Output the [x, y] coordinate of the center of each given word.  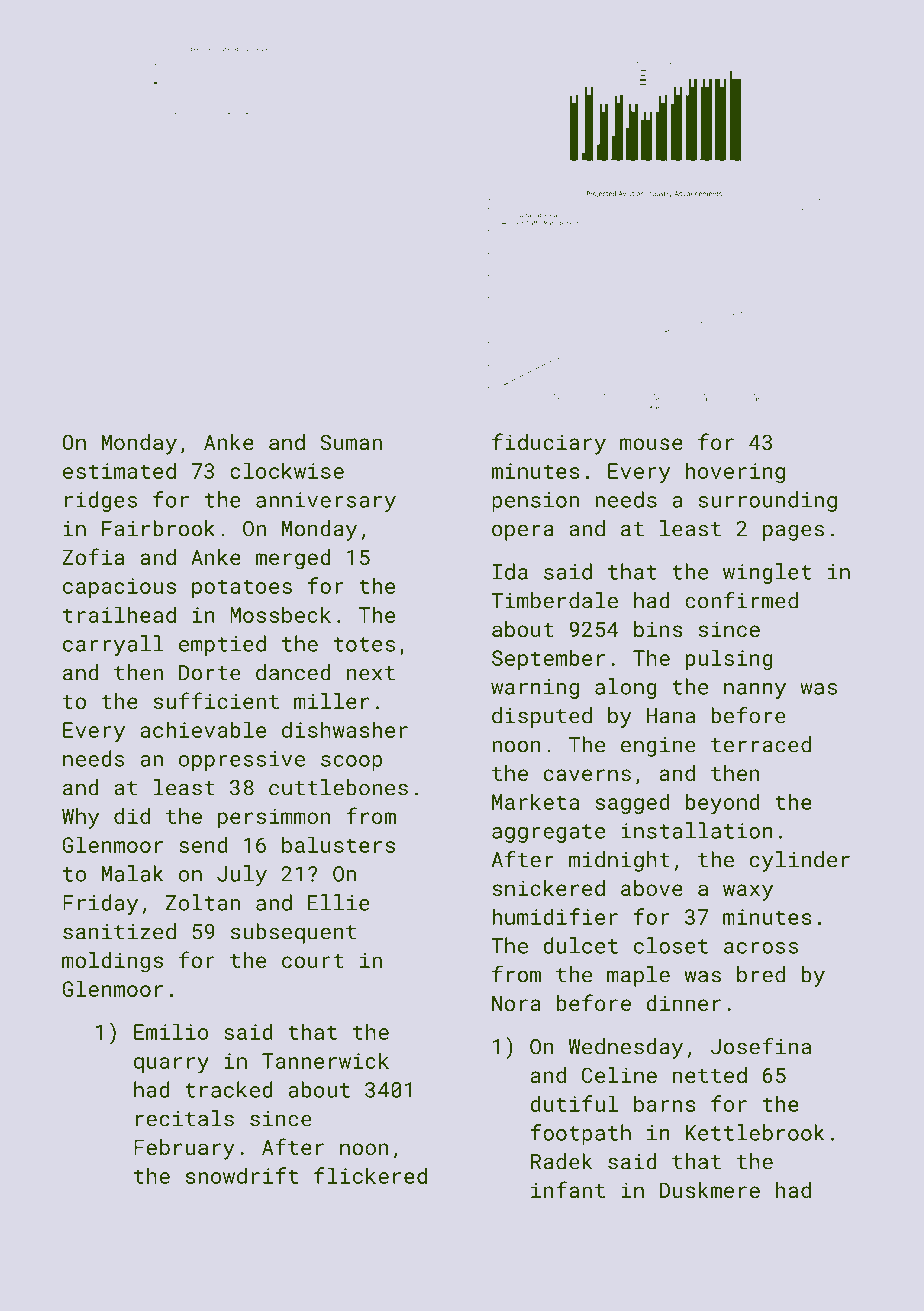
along [626, 688]
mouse [651, 444]
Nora [516, 1003]
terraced [761, 744]
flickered [370, 1175]
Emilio [171, 1031]
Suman [351, 442]
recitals [185, 1118]
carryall [113, 645]
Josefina [761, 1046]
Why [80, 818]
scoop [351, 763]
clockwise [287, 470]
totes [364, 644]
